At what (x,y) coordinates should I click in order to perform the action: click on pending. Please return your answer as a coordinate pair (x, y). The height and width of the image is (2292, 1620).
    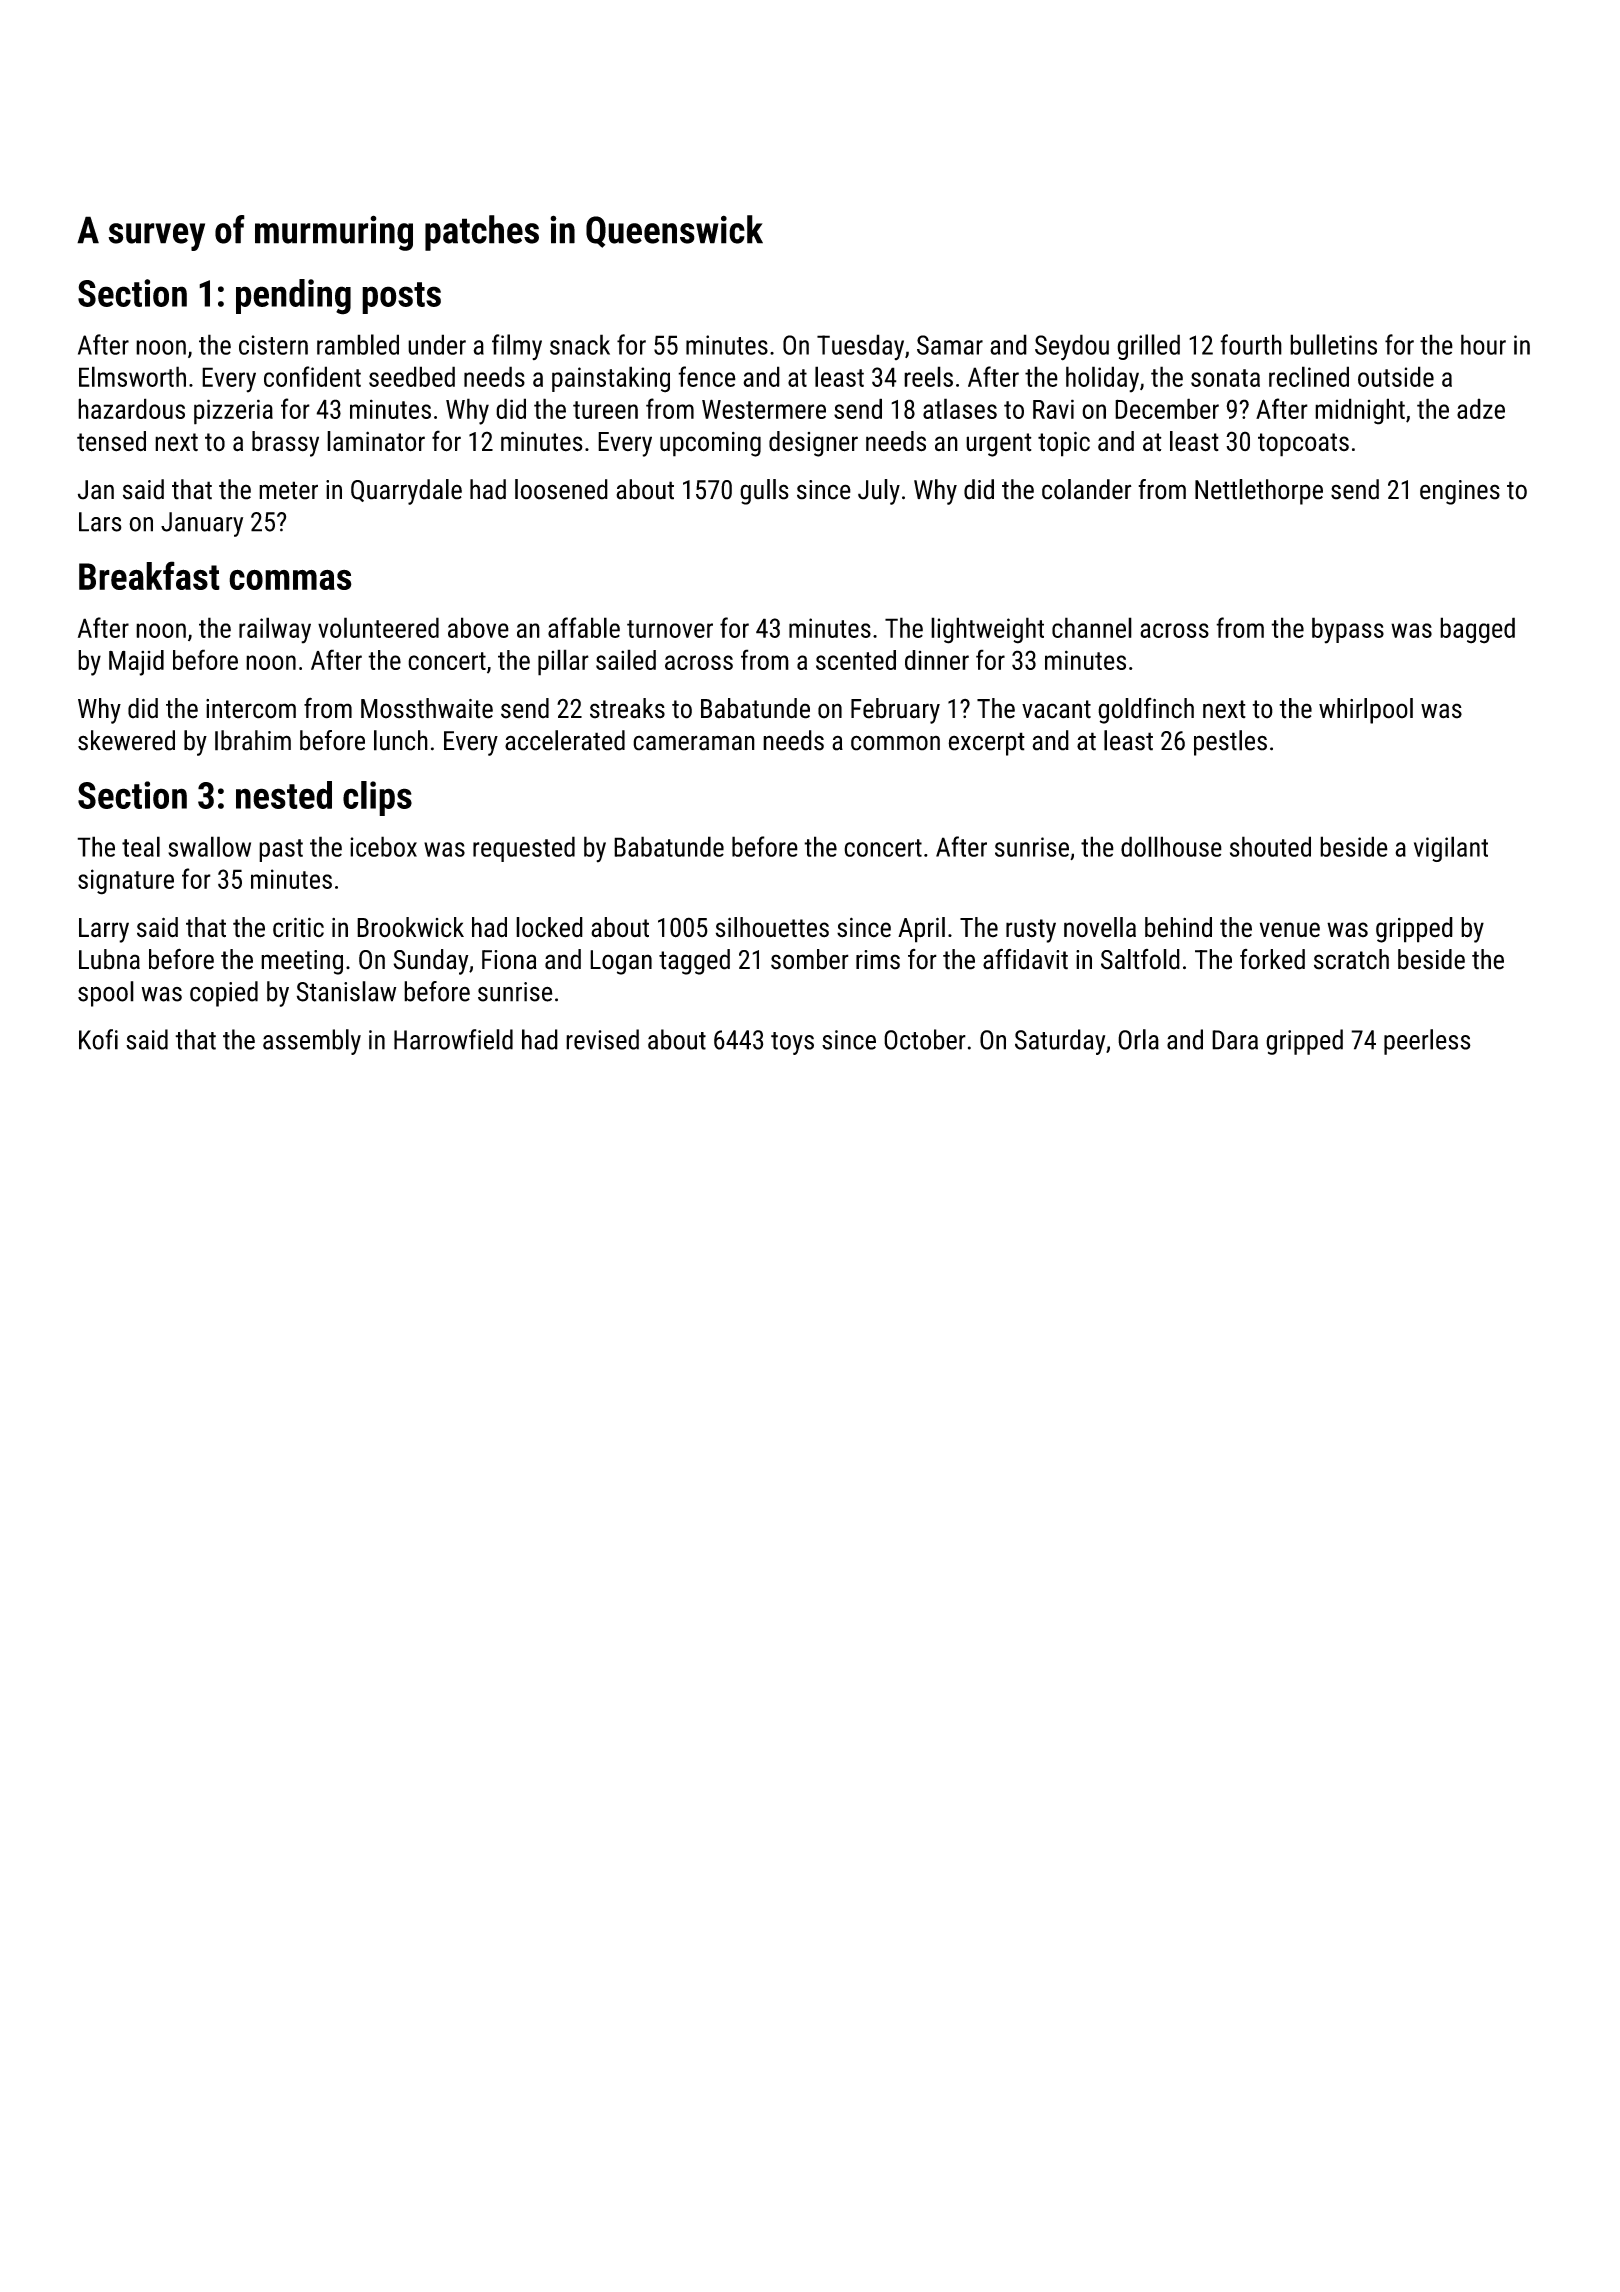
    Looking at the image, I should click on (293, 297).
